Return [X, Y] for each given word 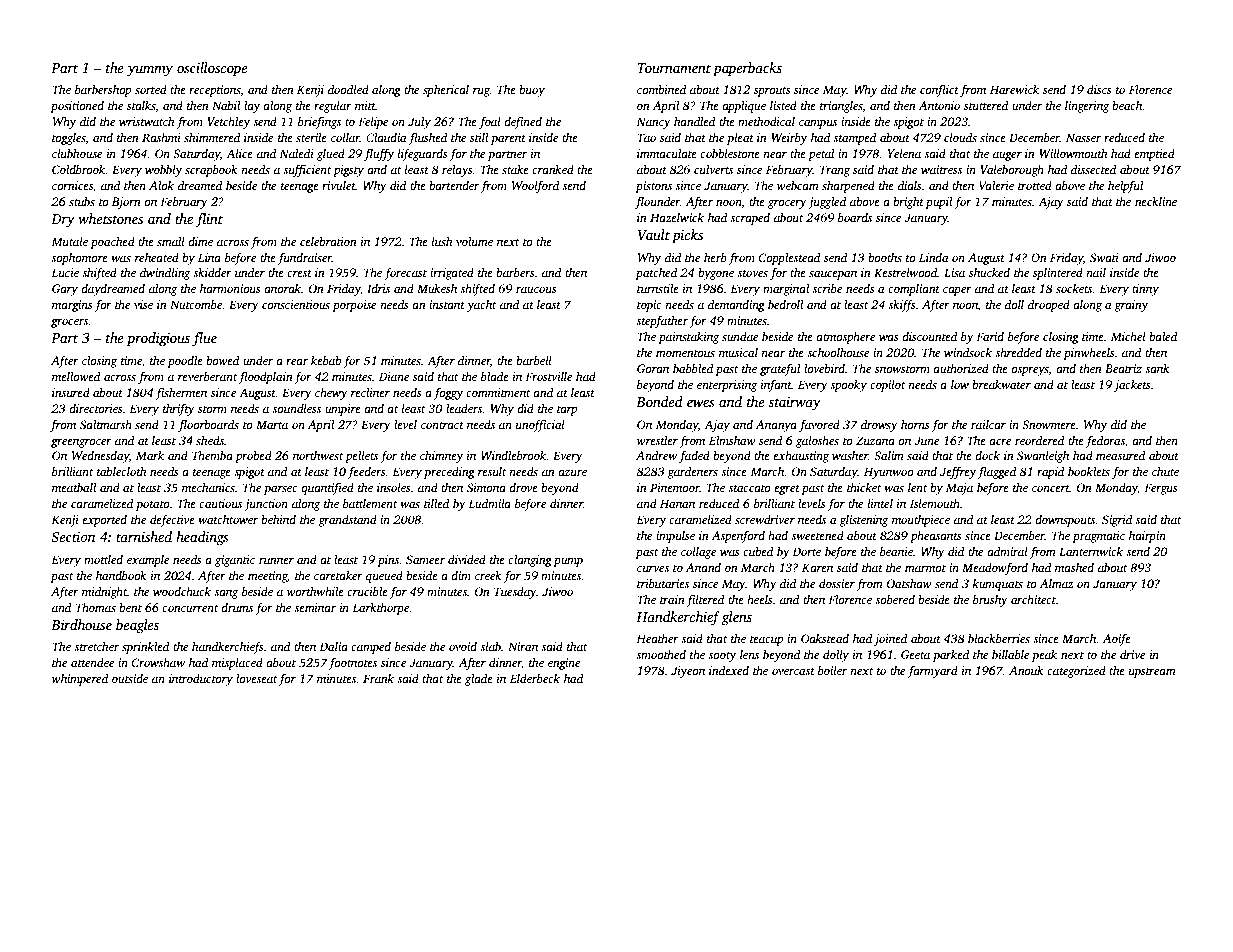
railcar [988, 424]
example [148, 561]
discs [1099, 89]
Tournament [674, 68]
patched [656, 274]
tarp [567, 411]
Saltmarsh [106, 424]
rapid [1050, 473]
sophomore [79, 259]
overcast [793, 671]
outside [130, 678]
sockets [1074, 288]
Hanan [677, 503]
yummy [150, 71]
